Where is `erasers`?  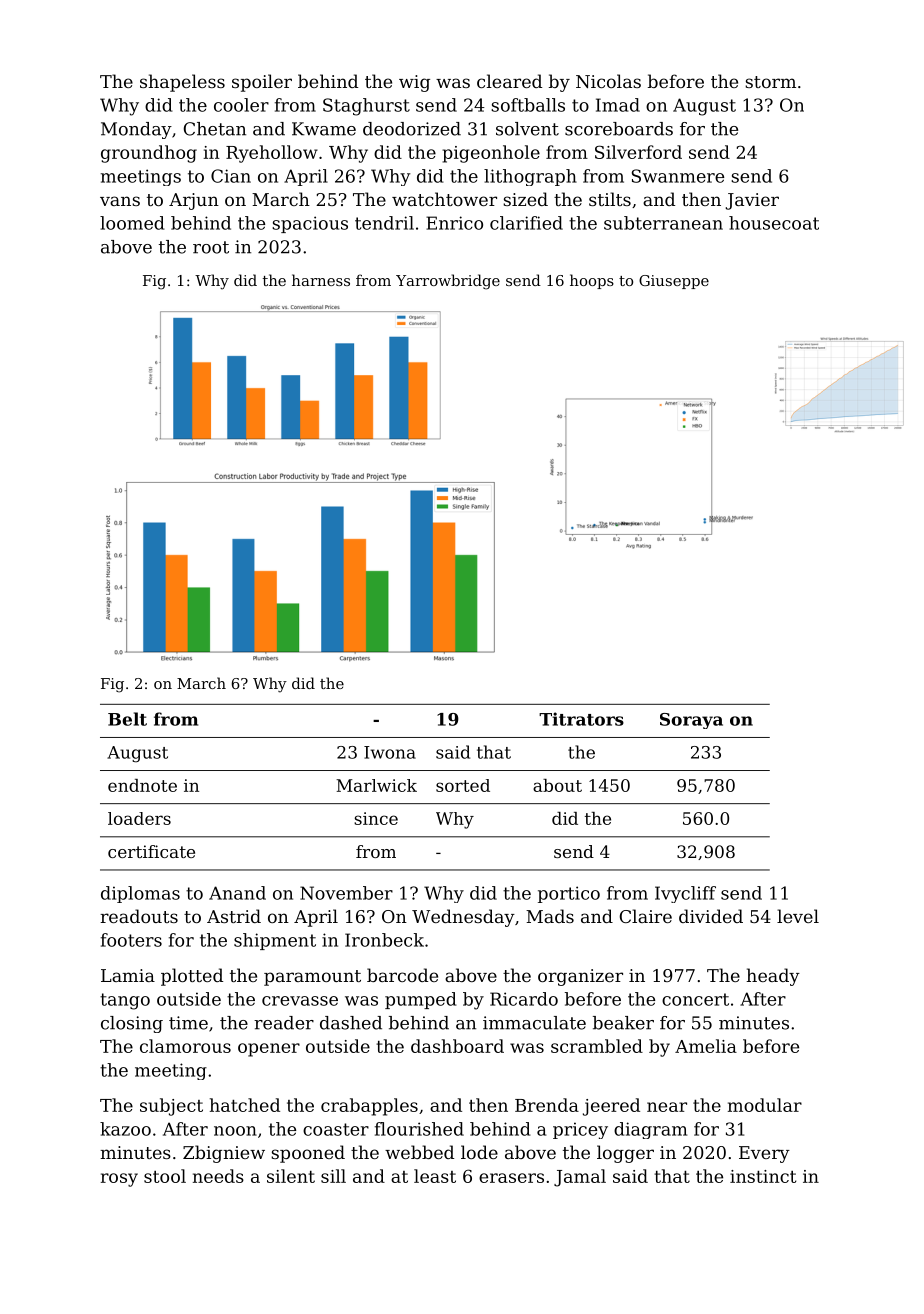 erasers is located at coordinates (511, 1178).
